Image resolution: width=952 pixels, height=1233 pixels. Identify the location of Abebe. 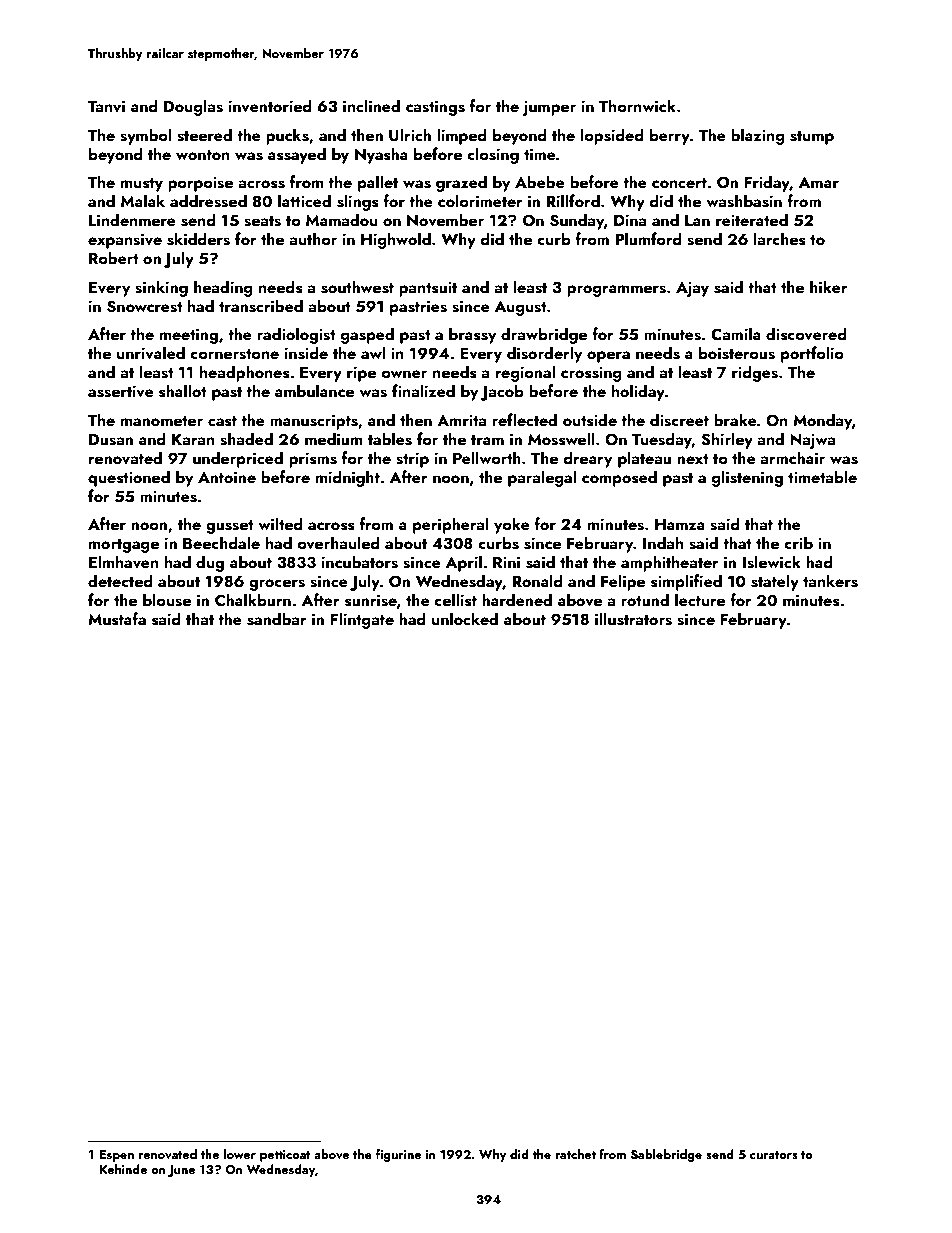
(540, 181).
